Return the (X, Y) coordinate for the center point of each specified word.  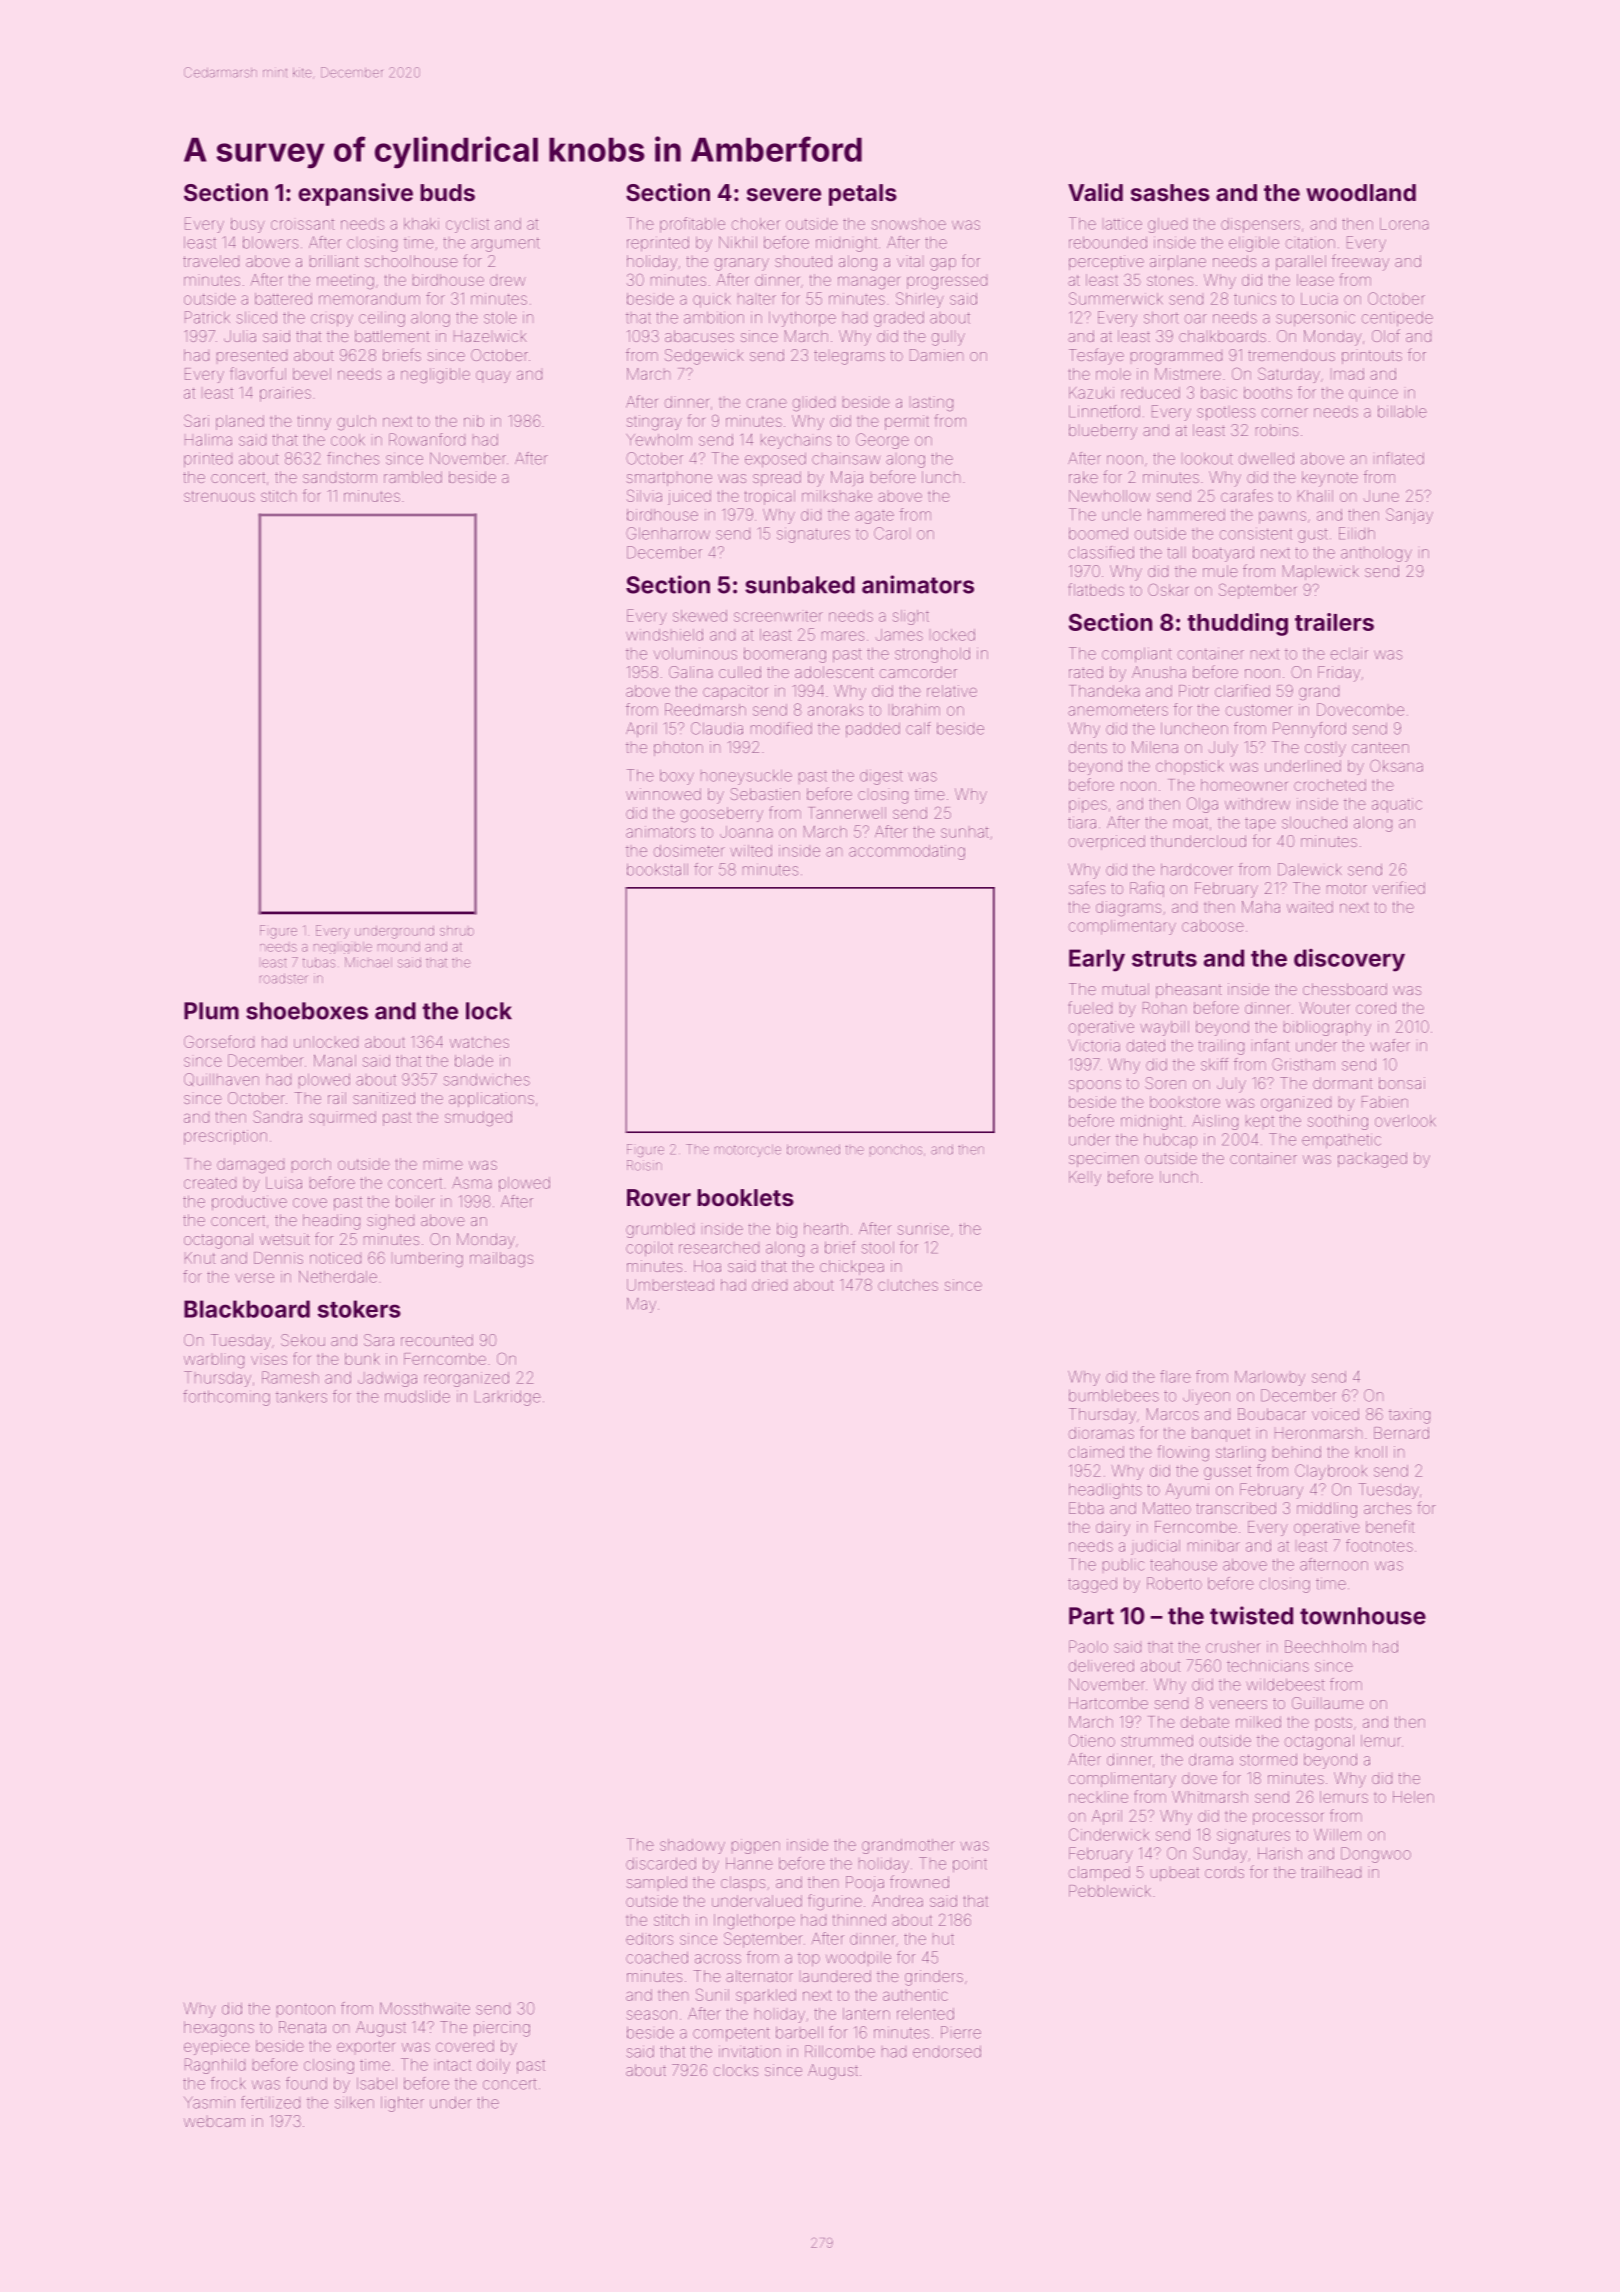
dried (769, 1285)
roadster (284, 978)
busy (247, 225)
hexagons (219, 2029)
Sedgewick (704, 357)
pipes (1088, 806)
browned (813, 1149)
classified (1101, 552)
